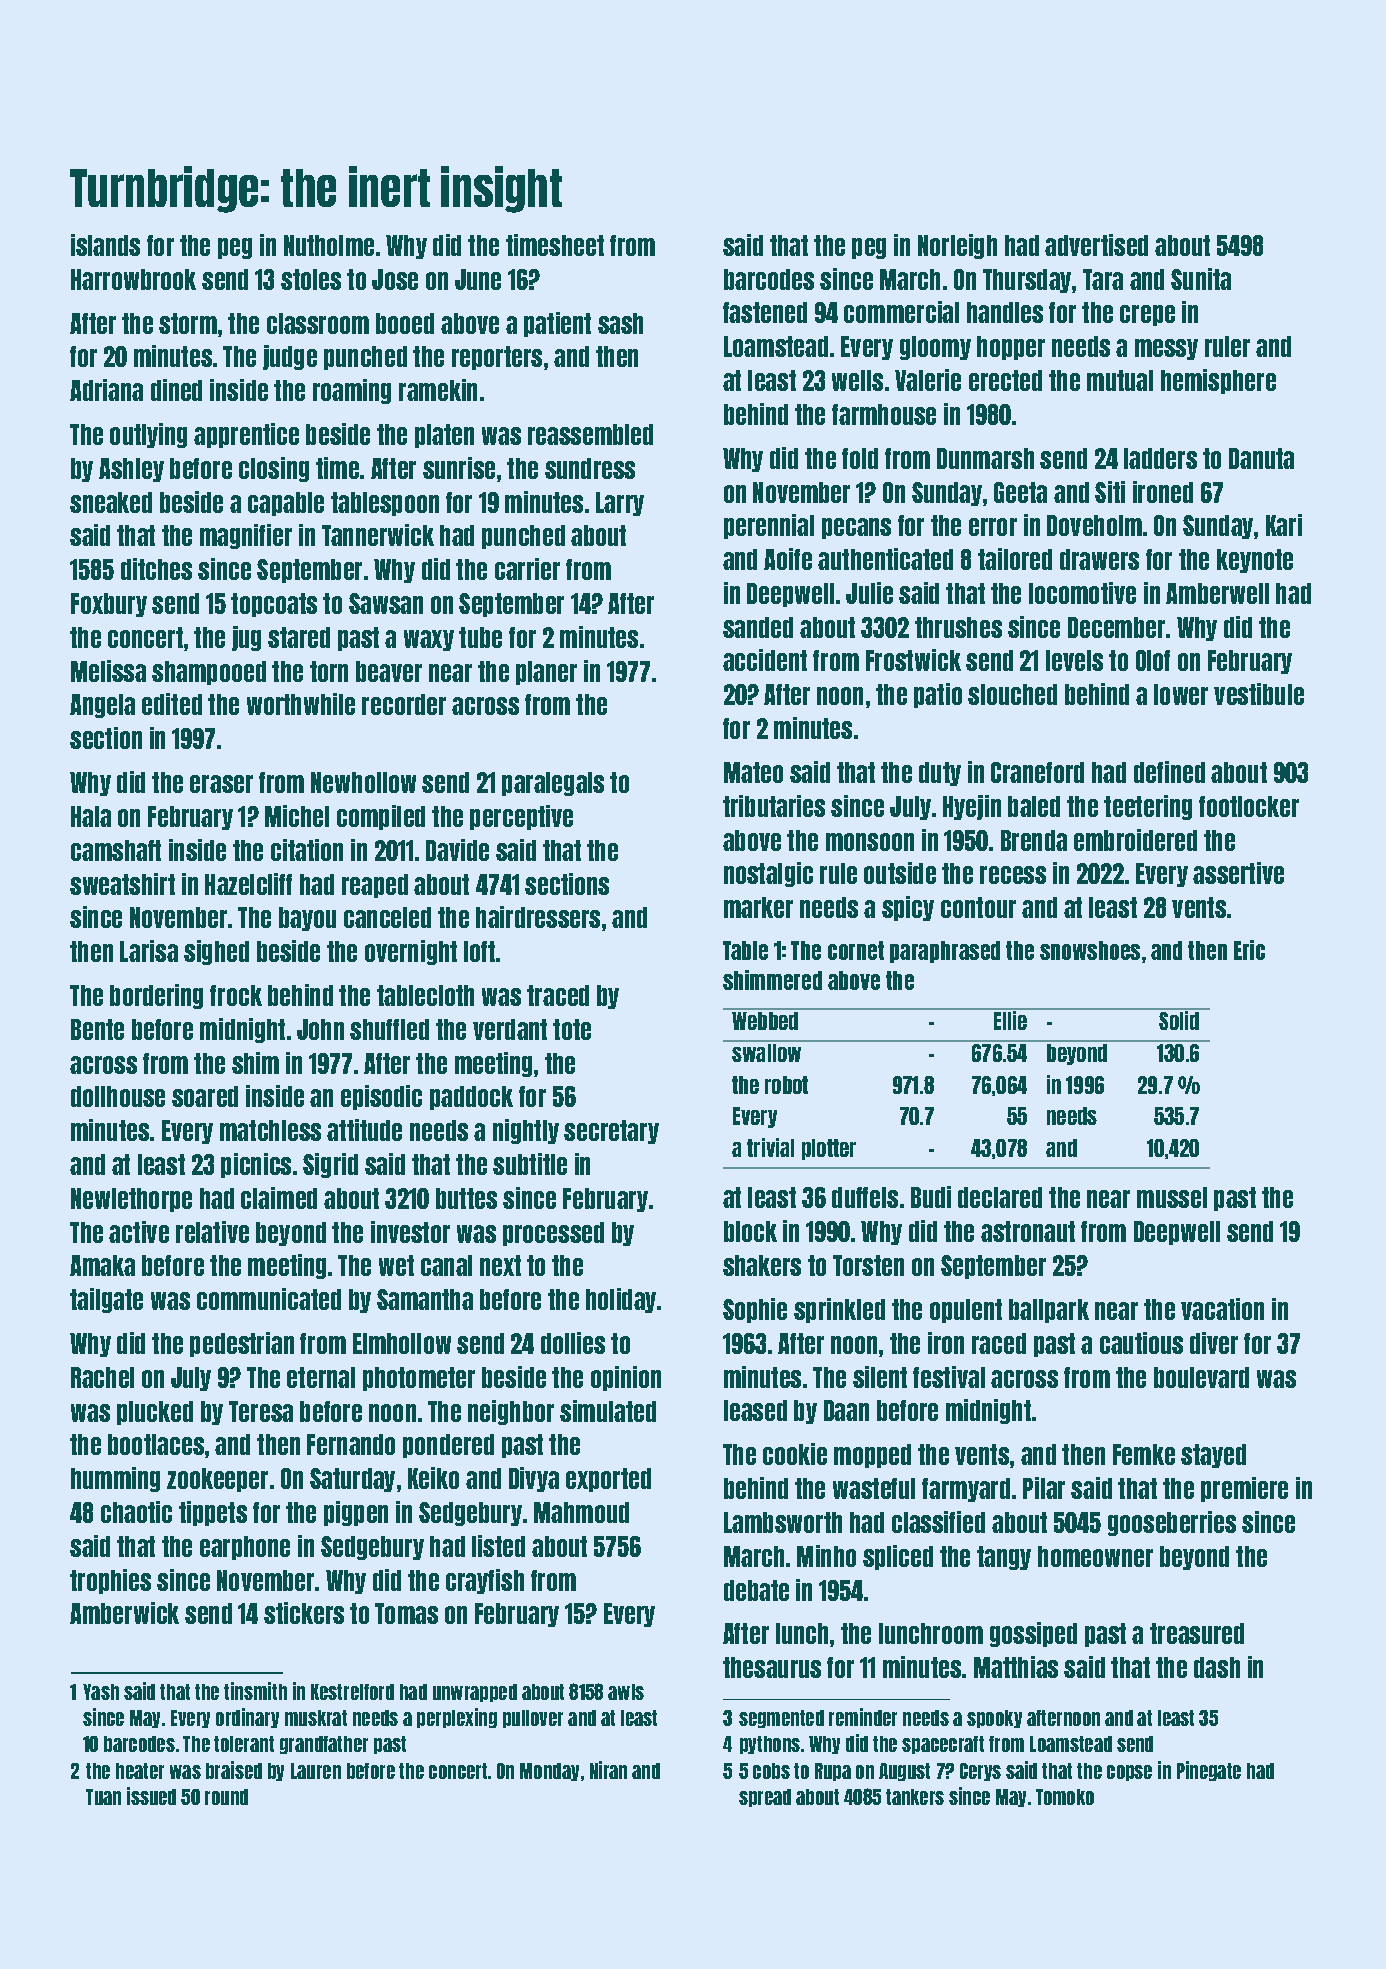 The height and width of the screenshot is (1969, 1386). Describe the element at coordinates (966, 1311) in the screenshot. I see `opulent` at that location.
